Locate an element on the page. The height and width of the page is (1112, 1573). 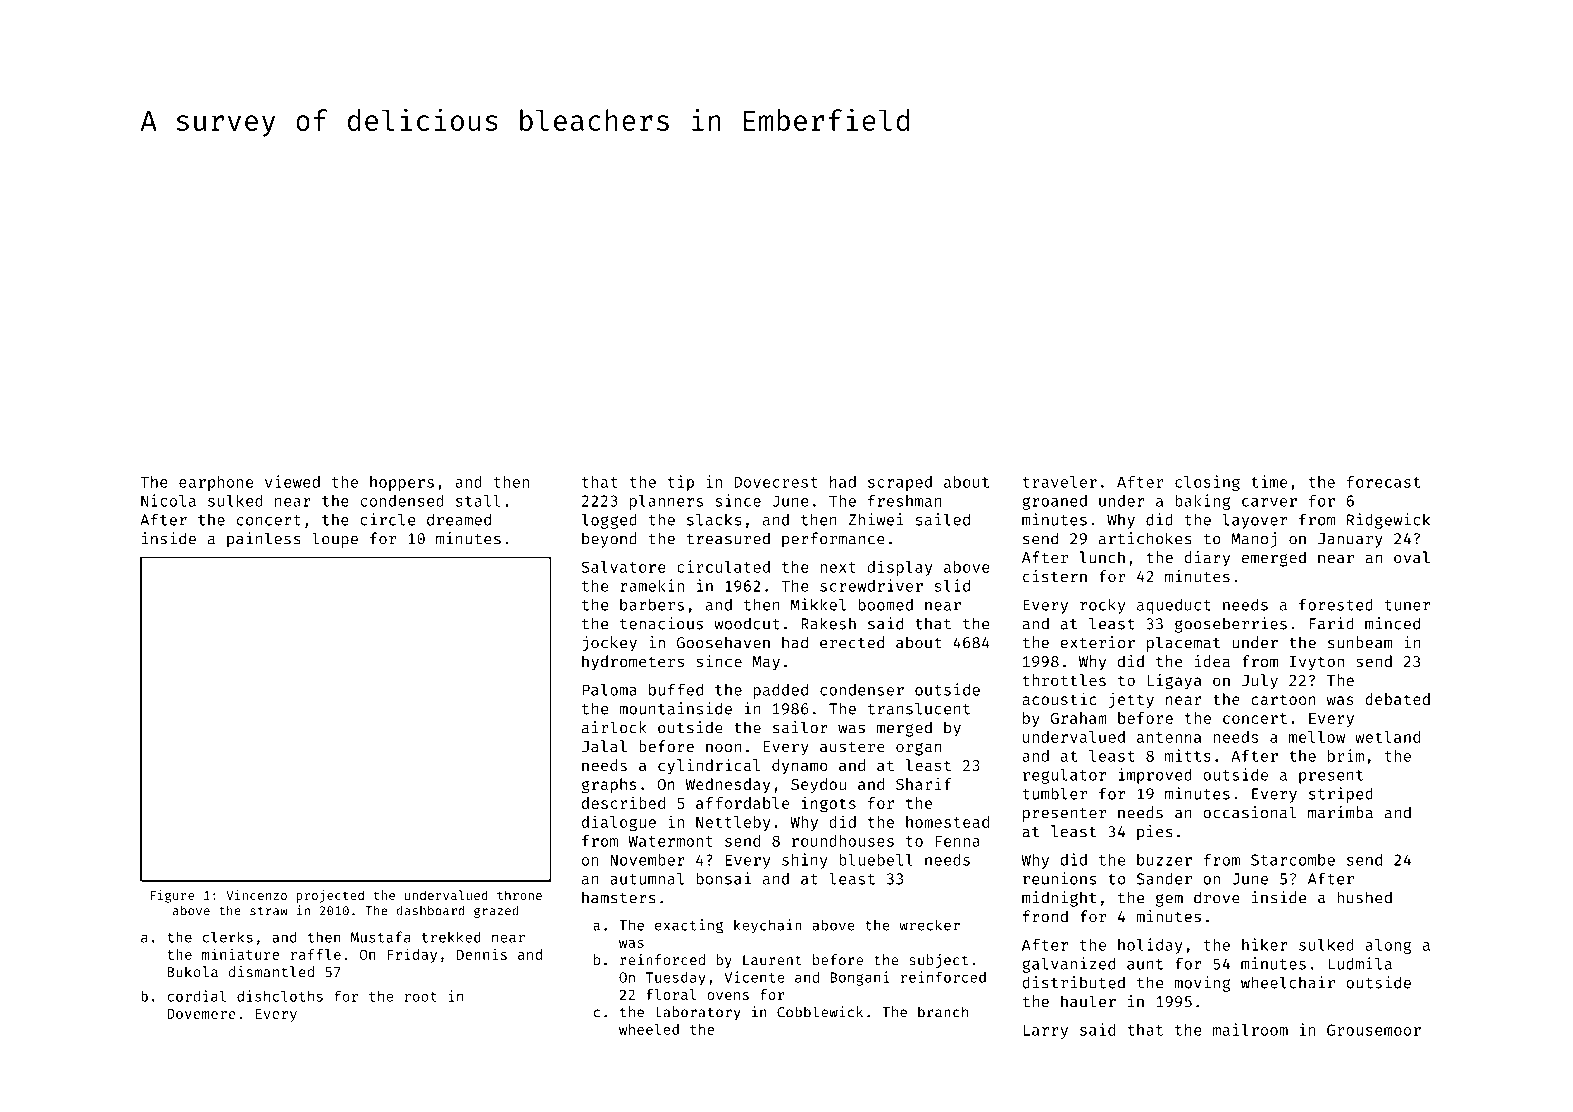
hoppers is located at coordinates (402, 483).
